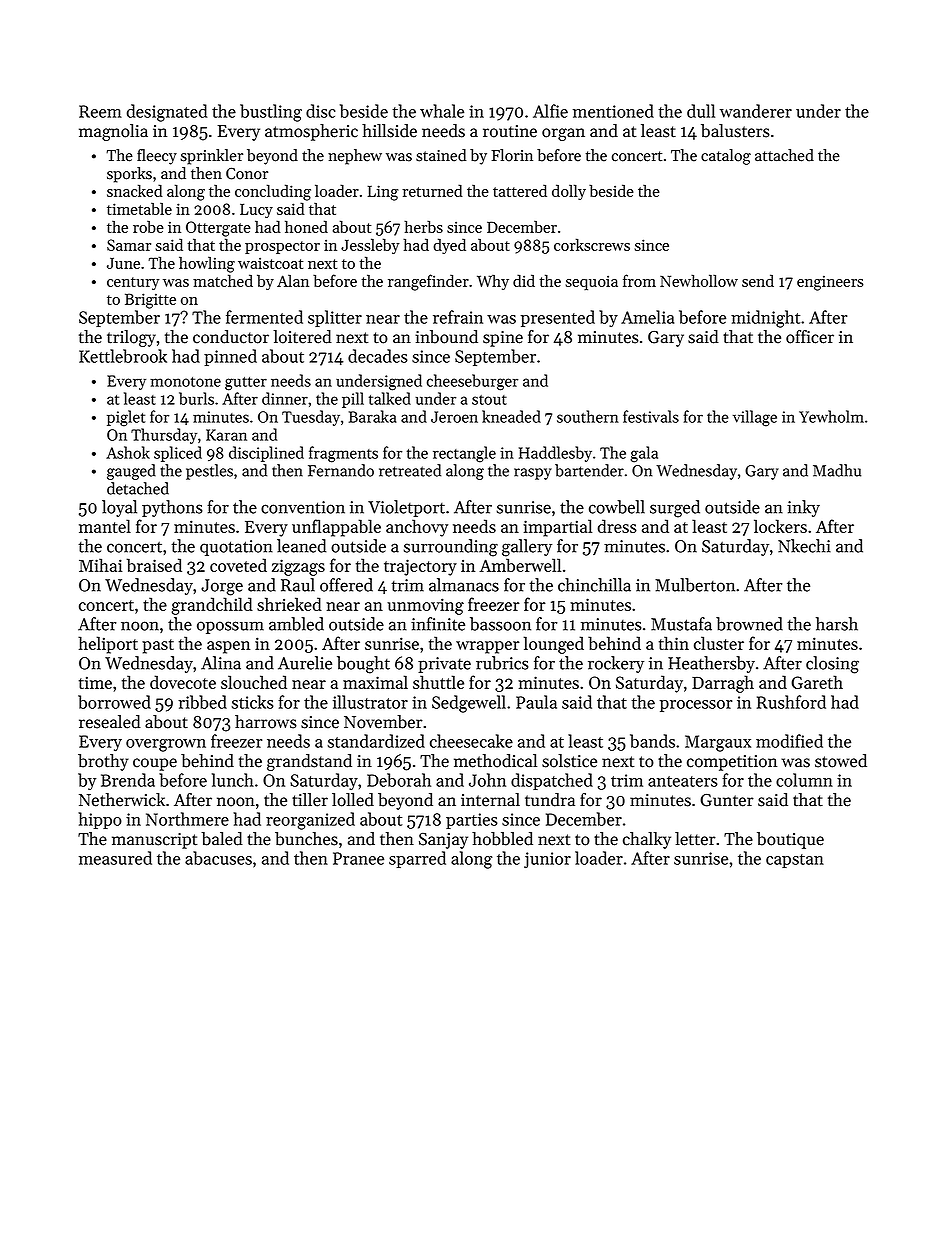 Image resolution: width=952 pixels, height=1233 pixels. Describe the element at coordinates (512, 155) in the screenshot. I see `Florin` at that location.
